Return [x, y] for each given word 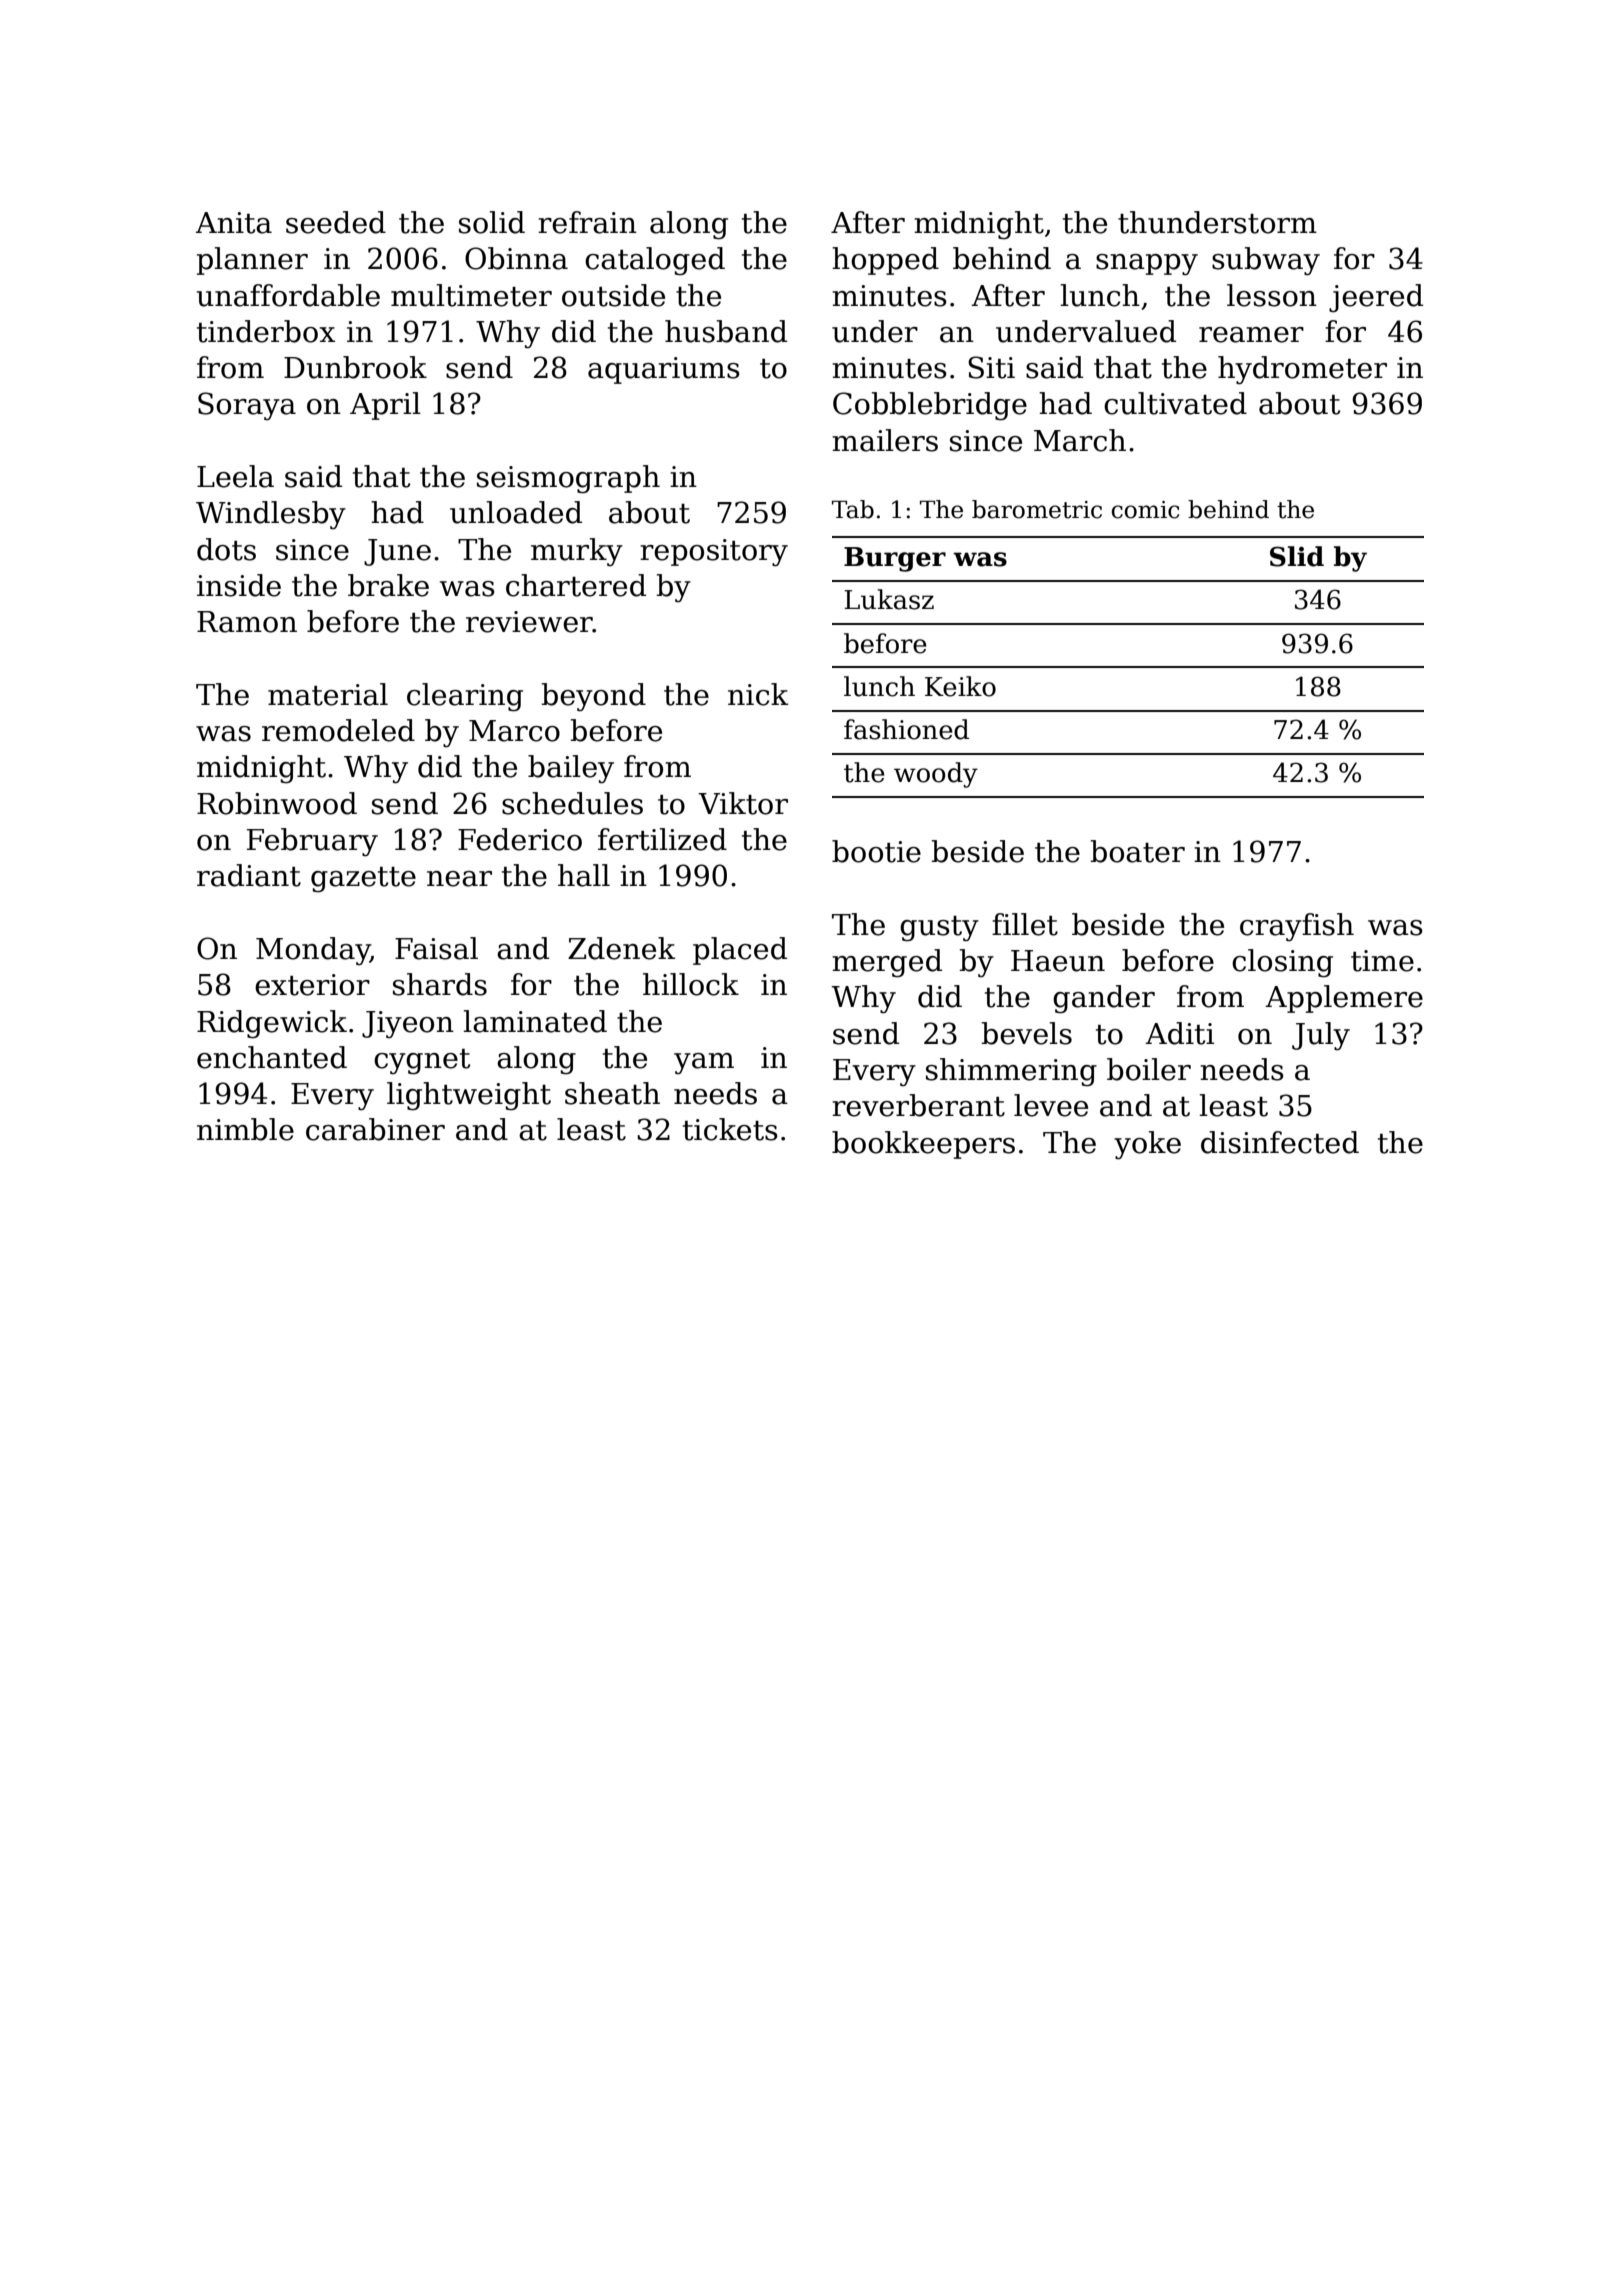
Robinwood [277, 803]
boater [1137, 851]
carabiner [375, 1129]
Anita [233, 223]
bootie [876, 851]
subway [1266, 261]
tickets [730, 1129]
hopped [885, 261]
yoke [1147, 1145]
